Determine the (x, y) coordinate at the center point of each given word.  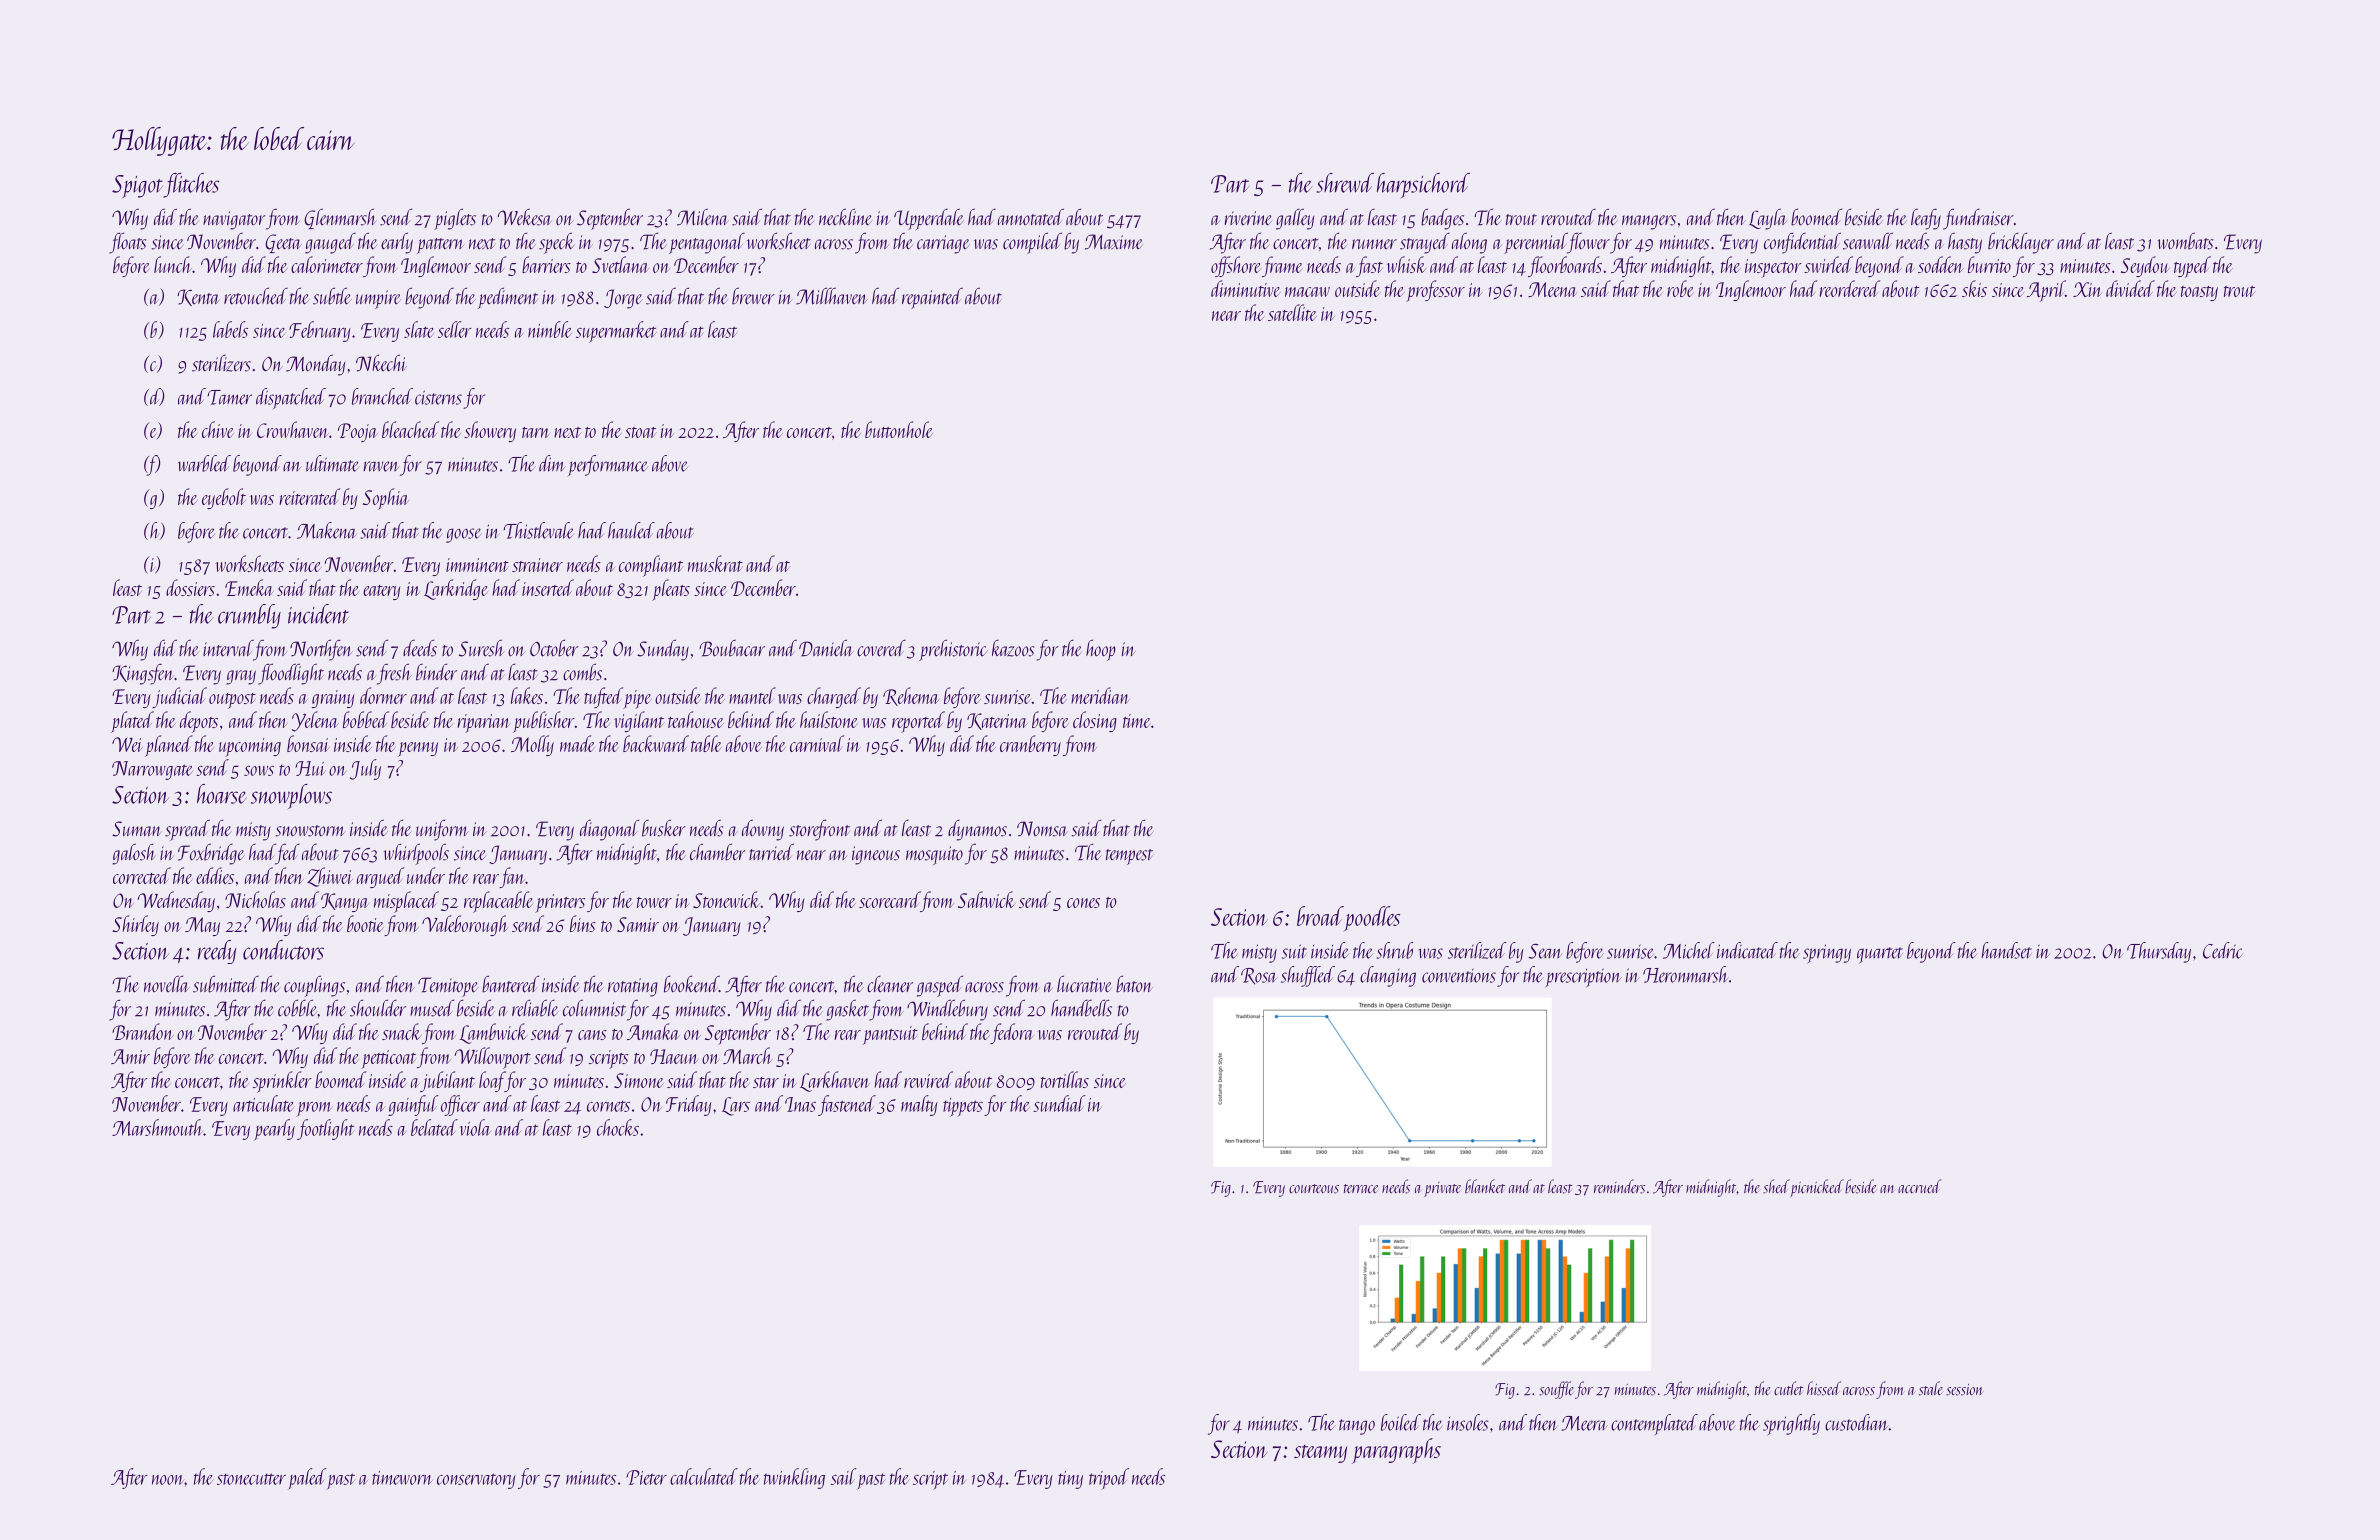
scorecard (889, 899)
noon (168, 1480)
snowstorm (310, 831)
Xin (2087, 289)
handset (2006, 950)
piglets (455, 219)
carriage (943, 244)
